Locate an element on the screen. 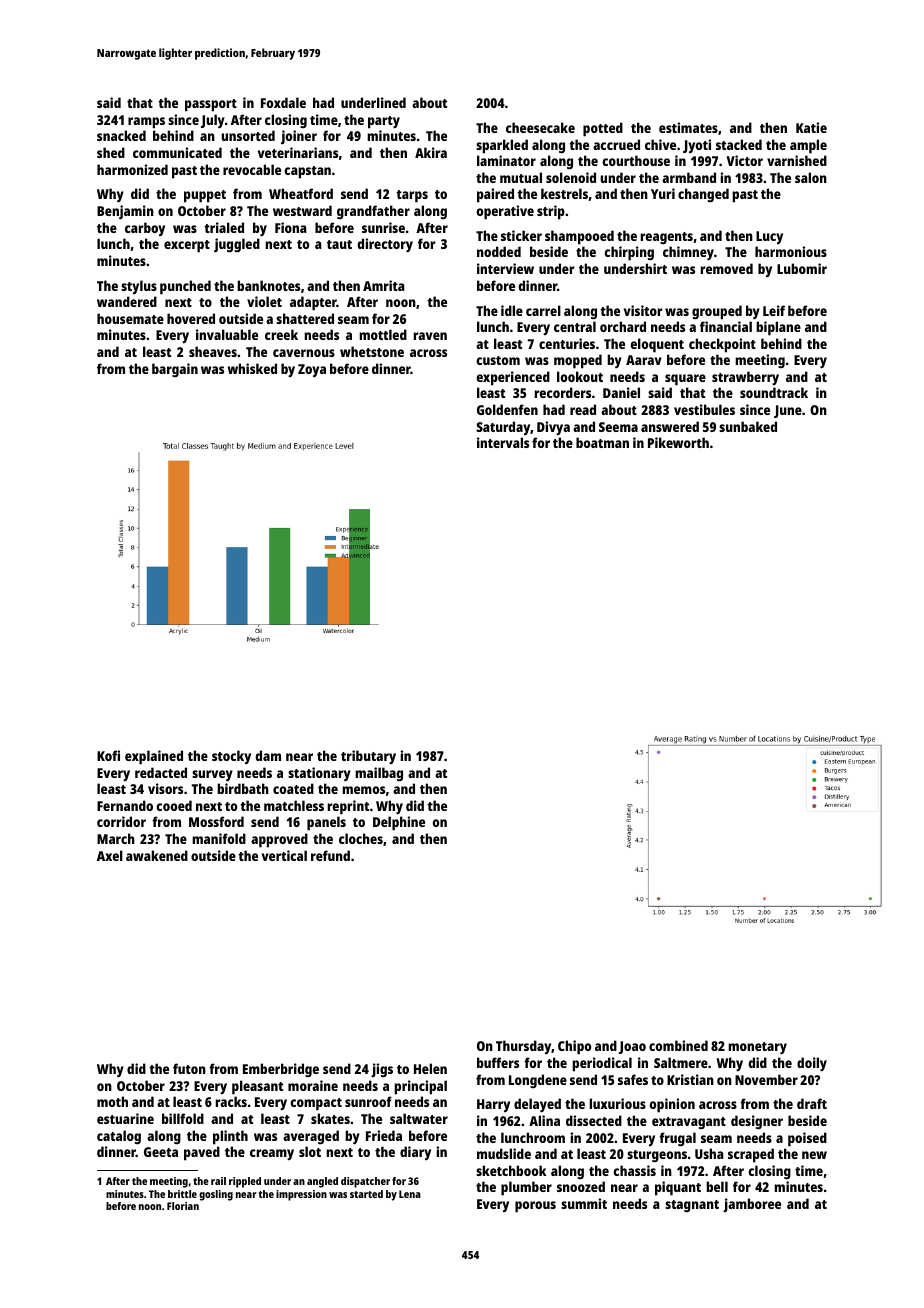 The image size is (924, 1308). sunbaked is located at coordinates (748, 426).
